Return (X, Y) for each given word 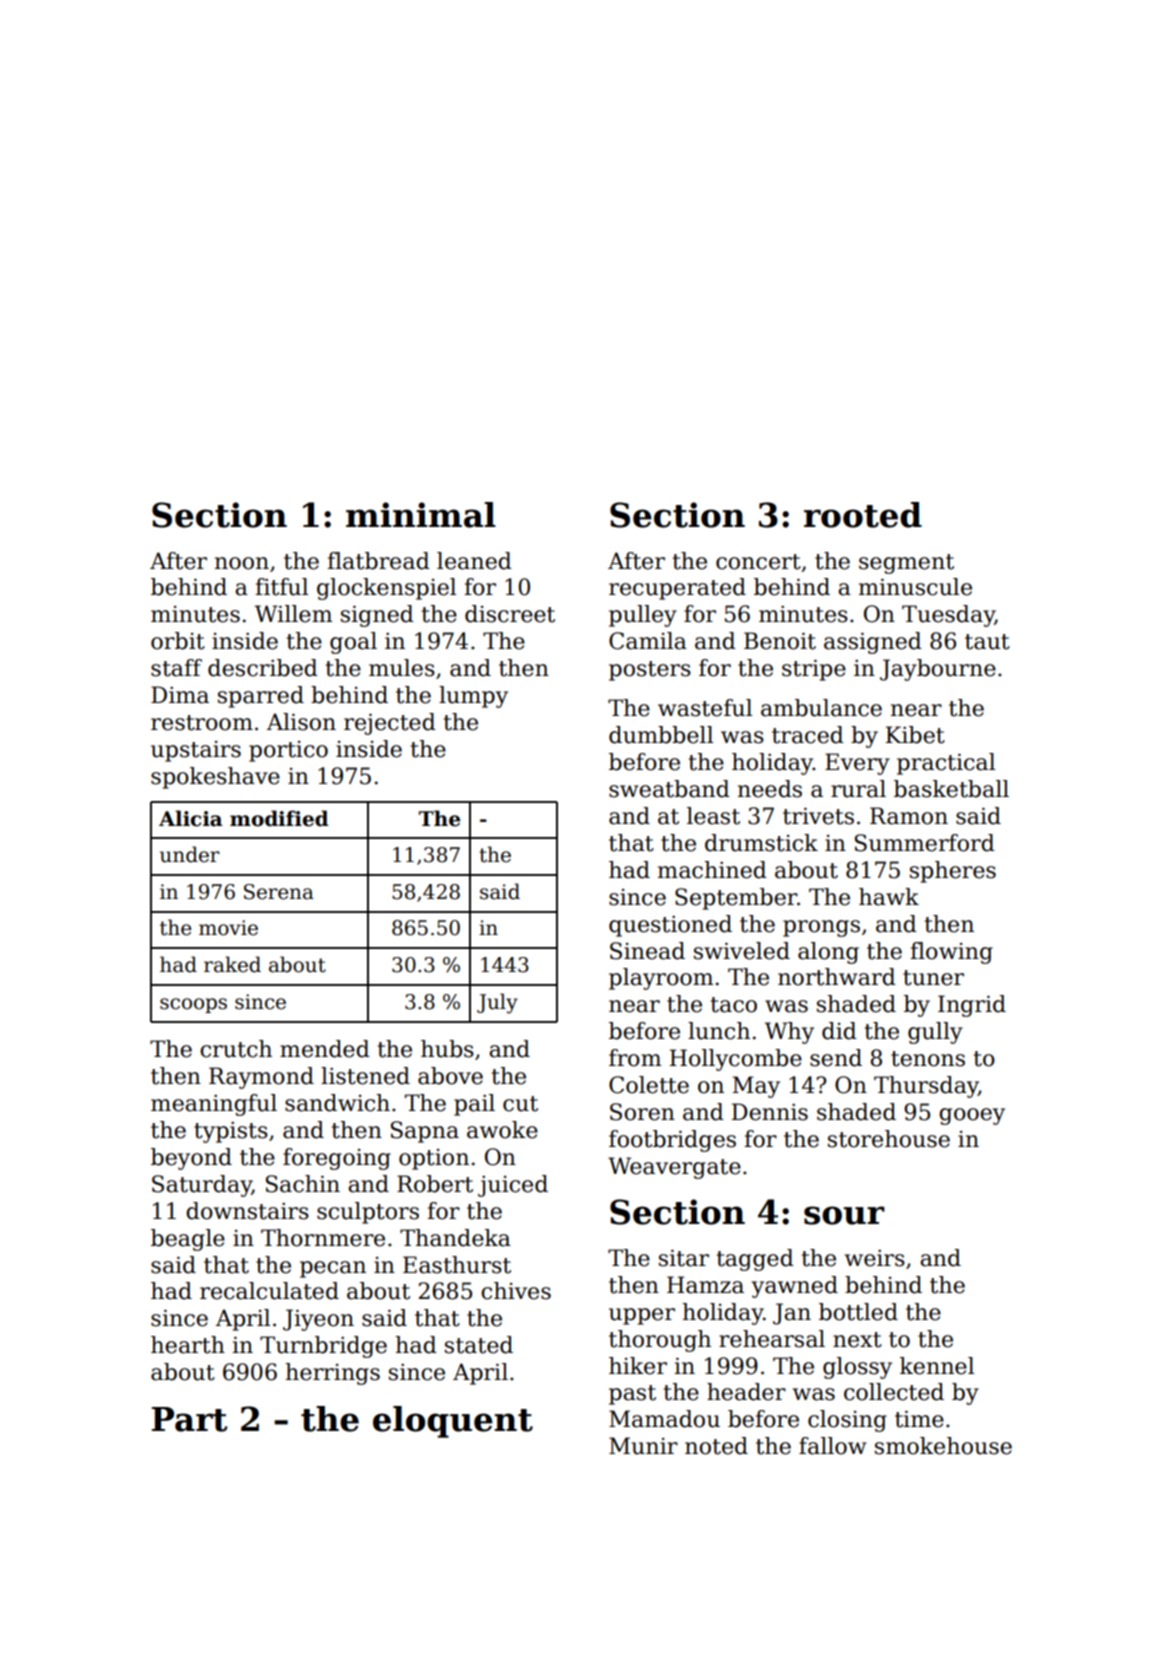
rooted (863, 515)
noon (242, 563)
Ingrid (972, 1006)
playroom (661, 979)
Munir (643, 1446)
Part (189, 1419)
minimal (421, 515)
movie (228, 928)
